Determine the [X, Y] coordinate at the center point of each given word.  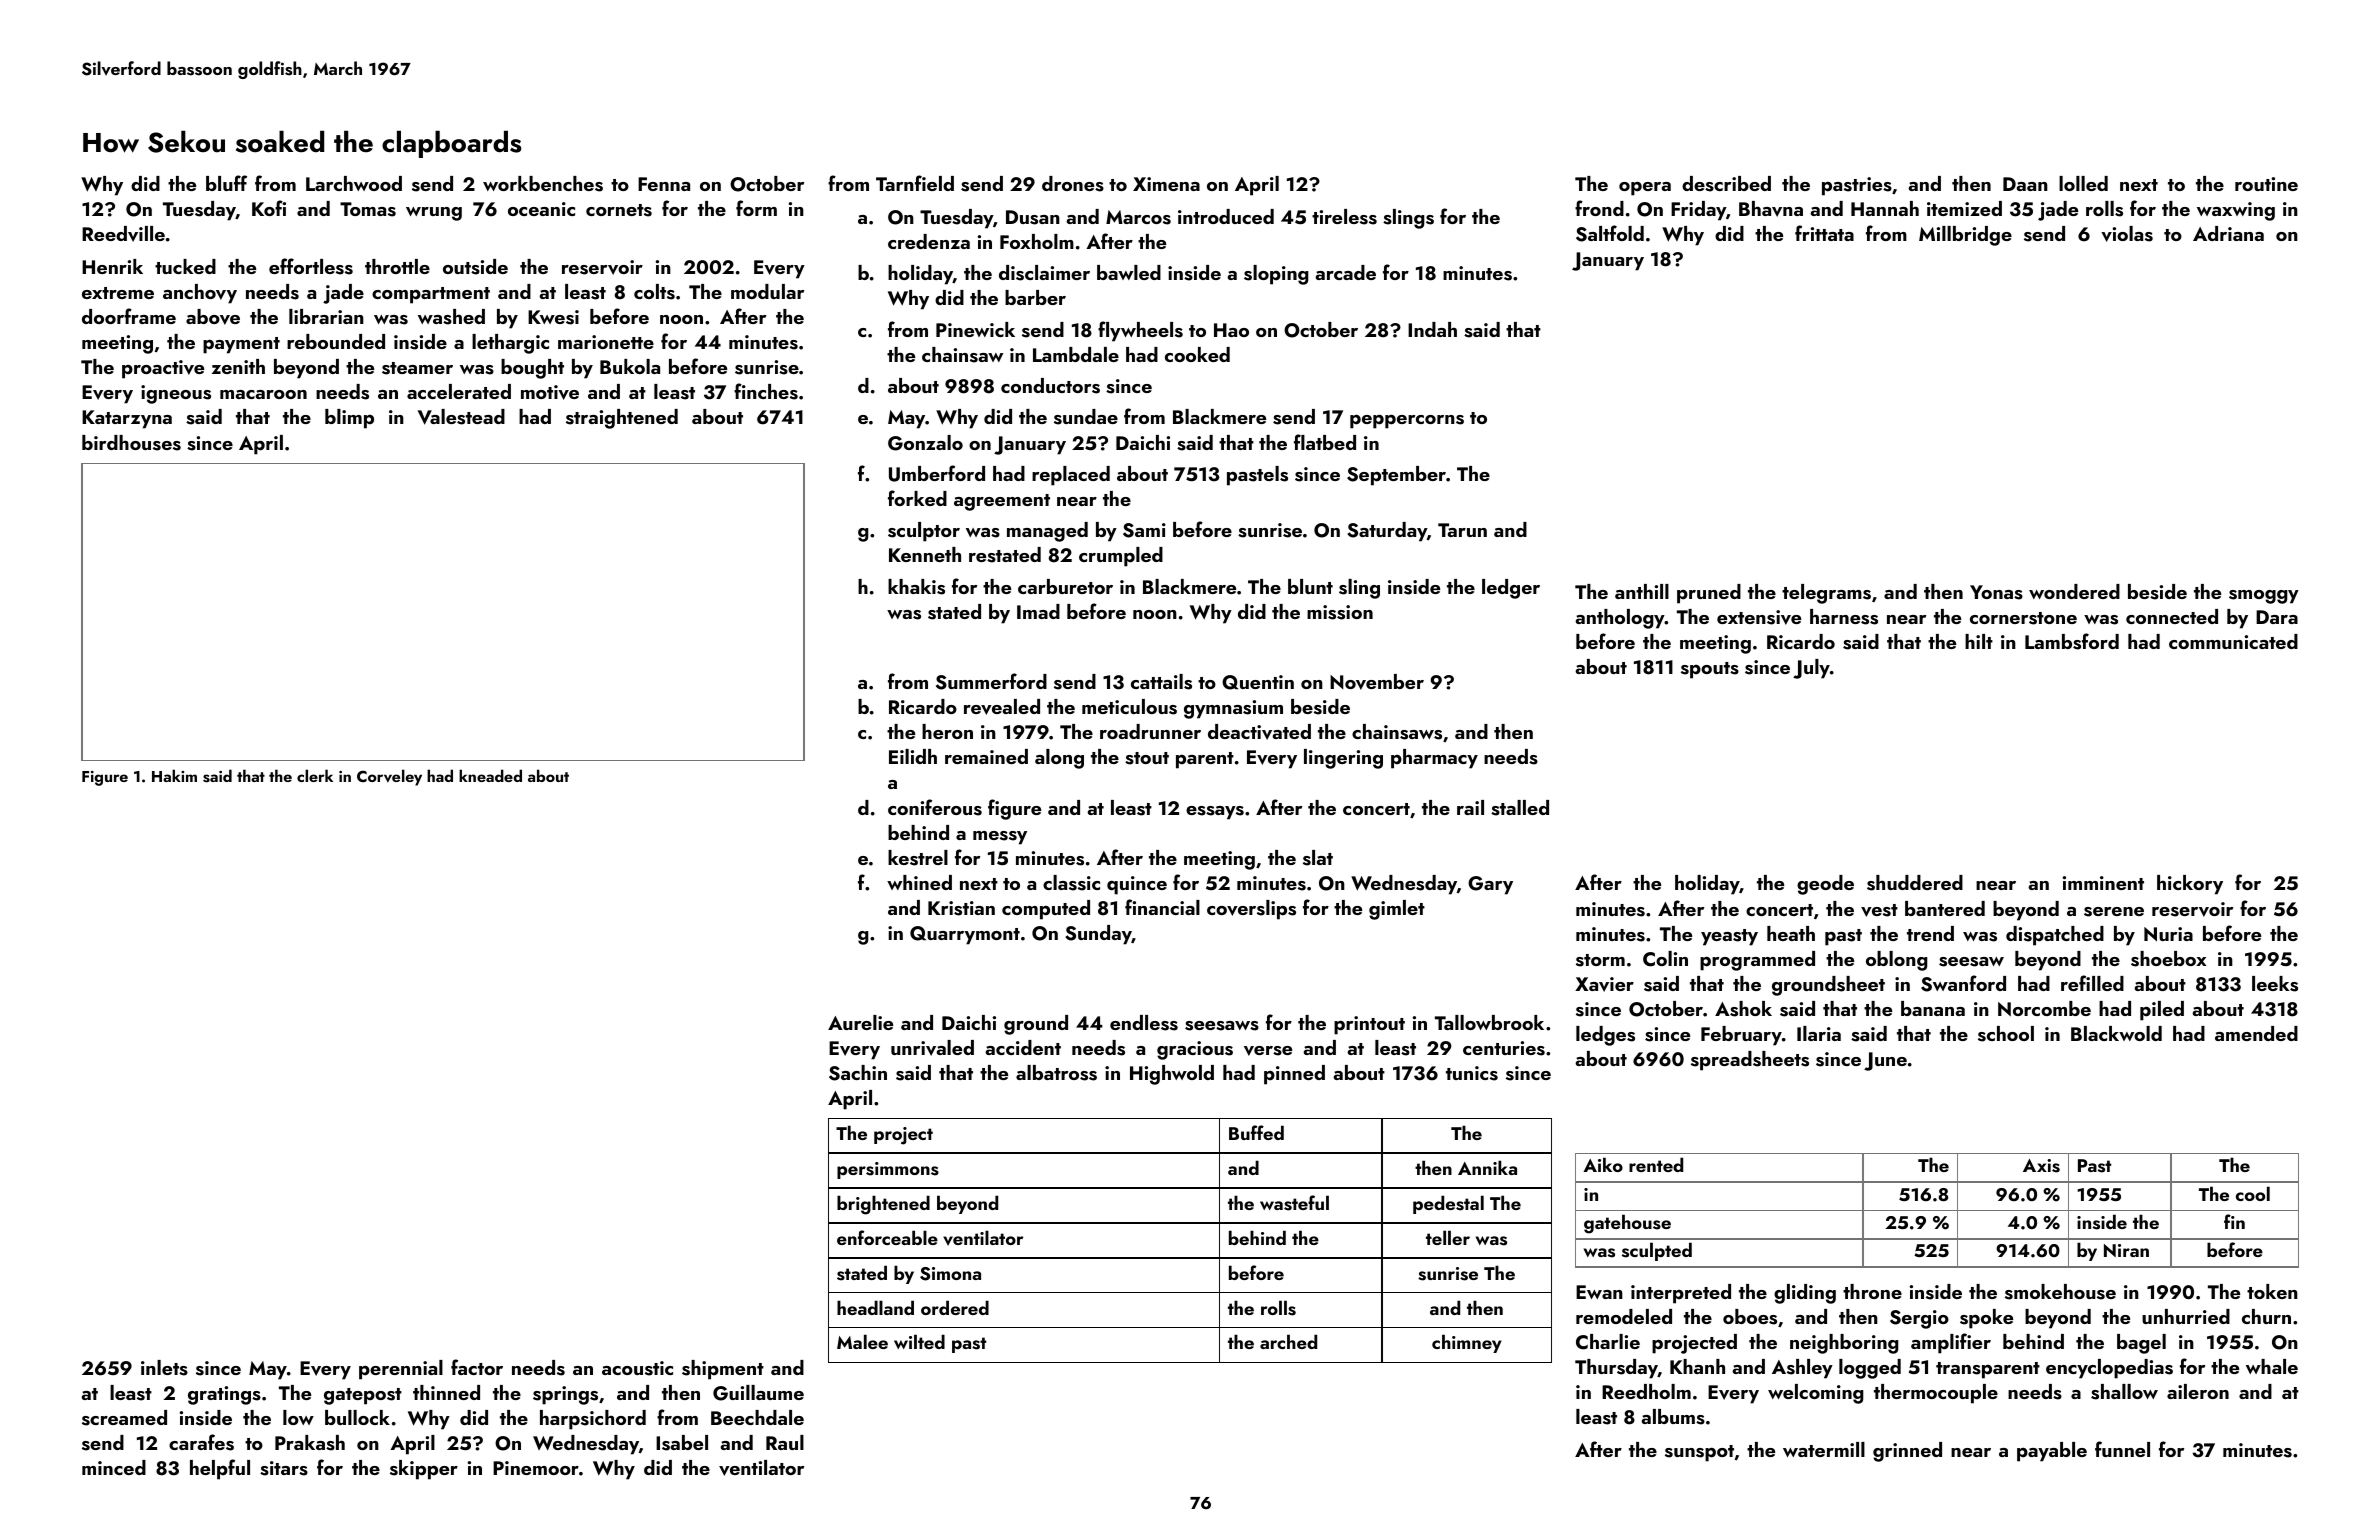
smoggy [2264, 597]
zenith [238, 366]
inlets [164, 1368]
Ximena [1166, 184]
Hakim [174, 775]
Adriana [2228, 233]
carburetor [1065, 586]
